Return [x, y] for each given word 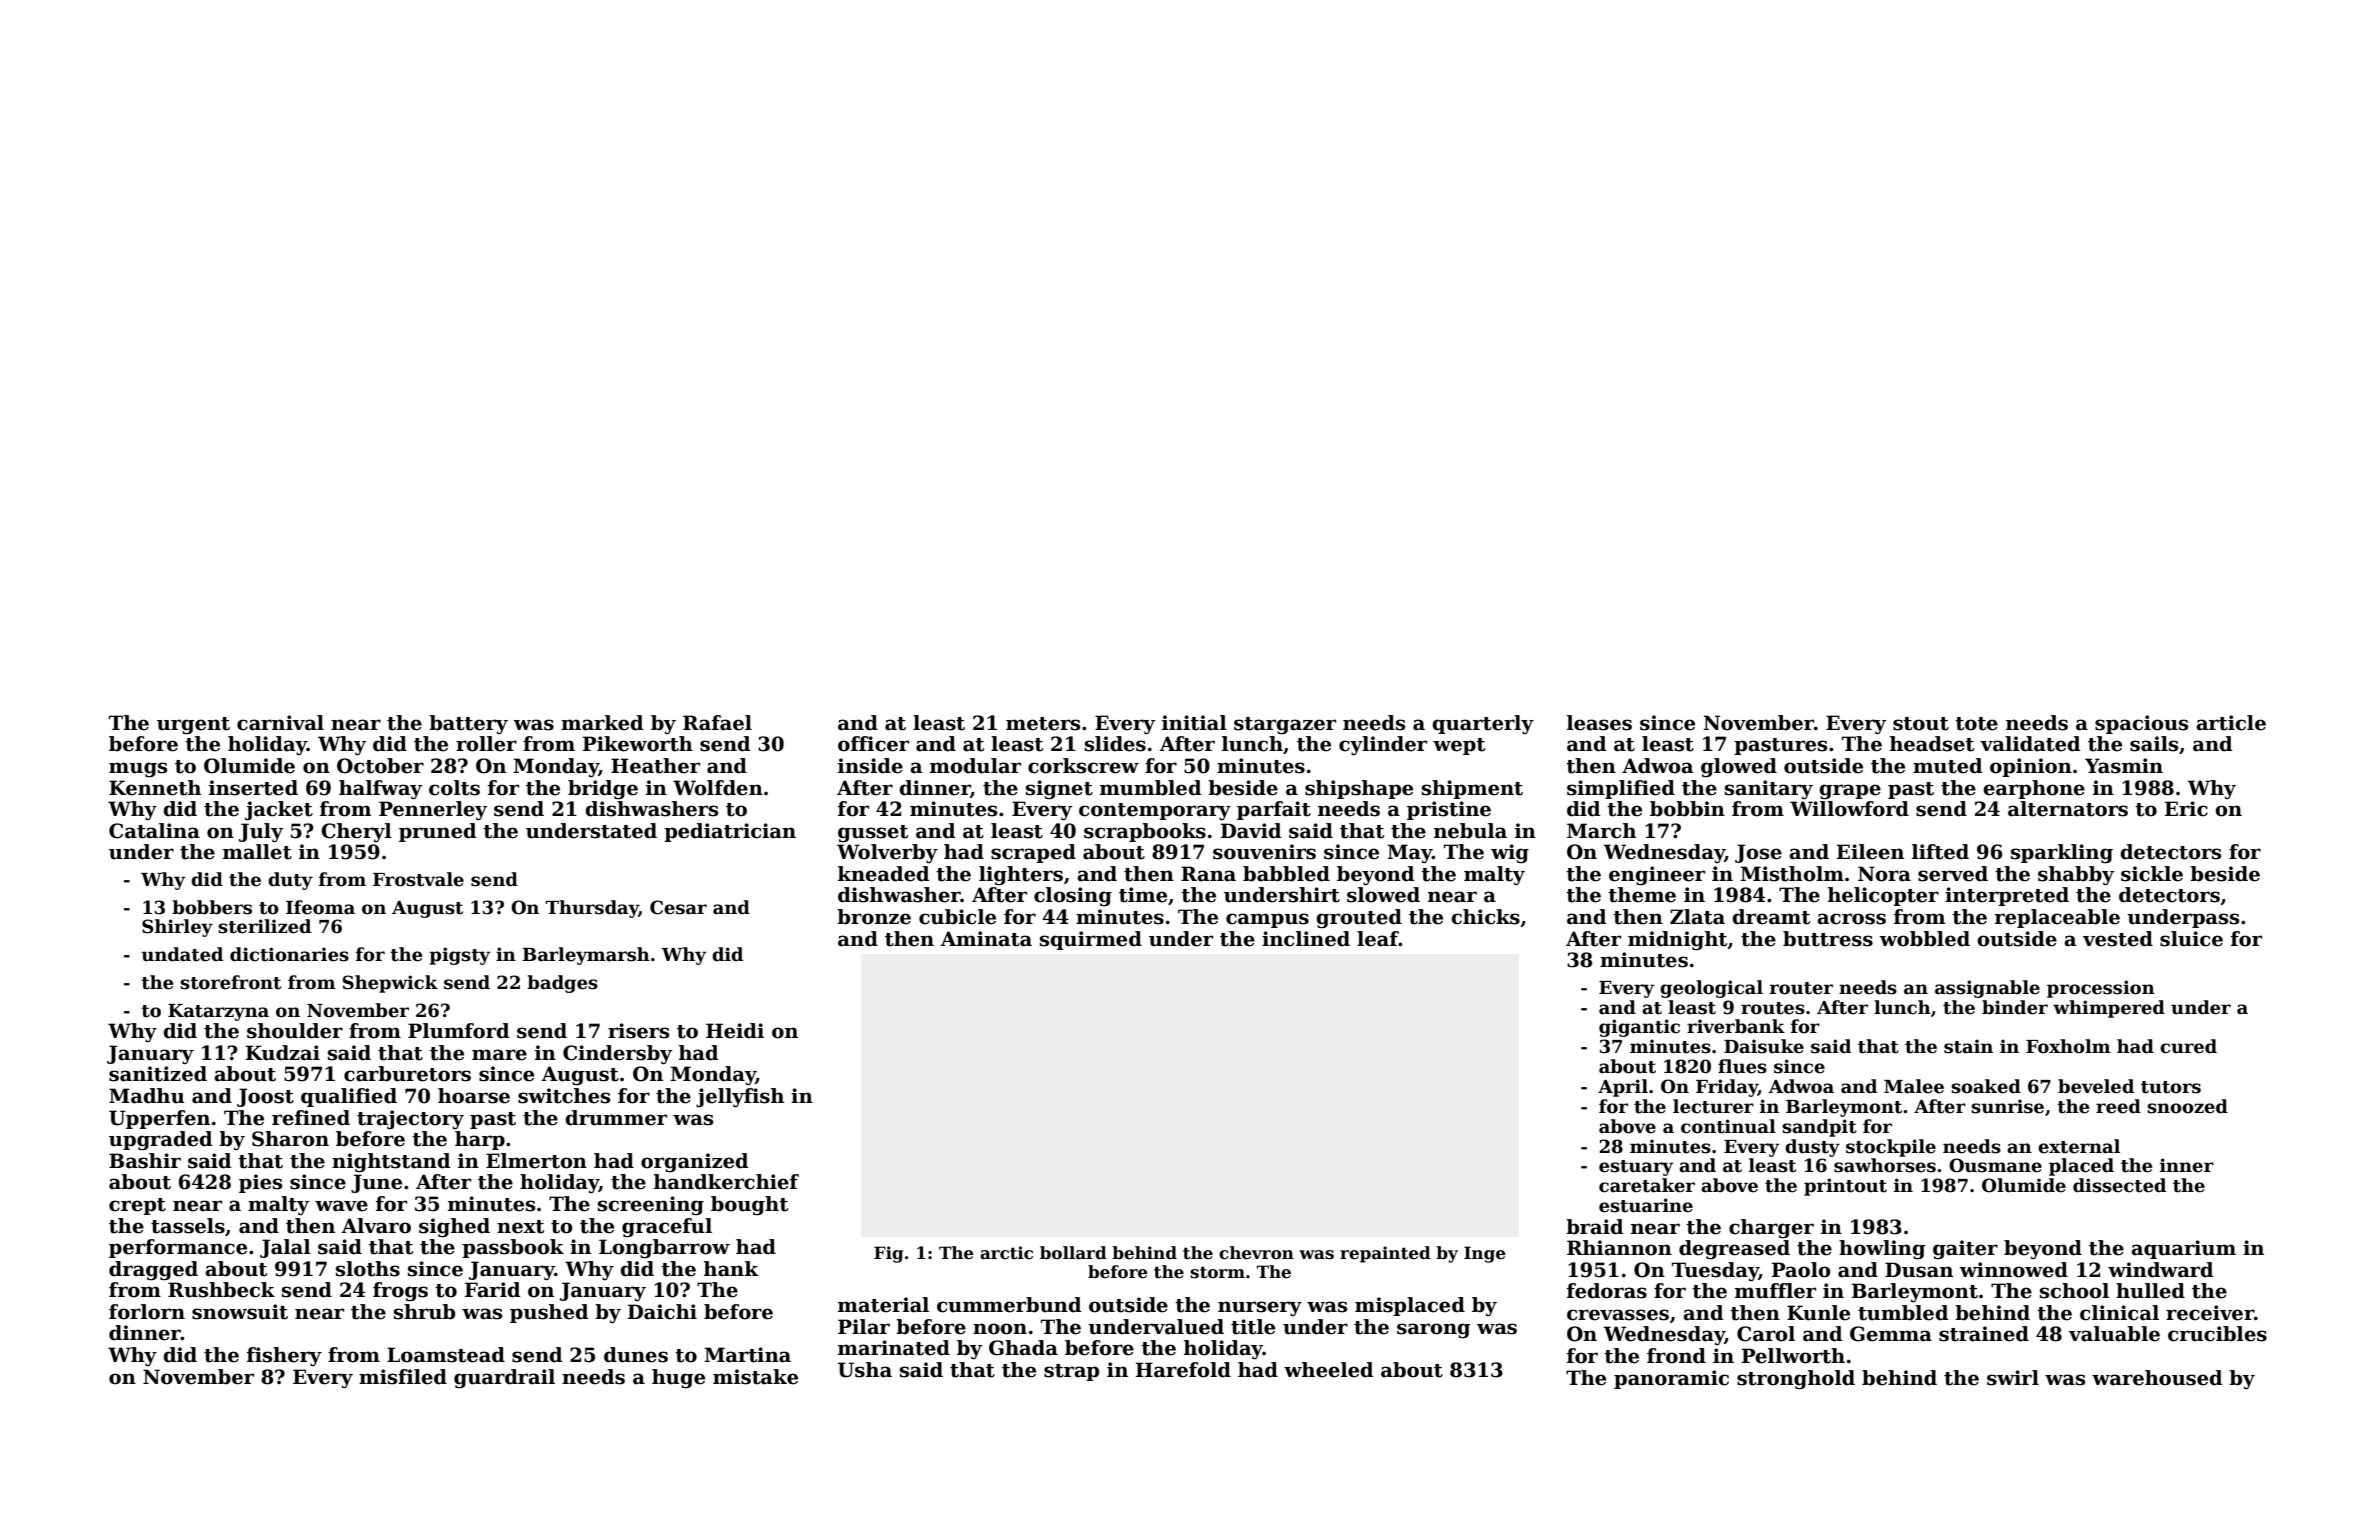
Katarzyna [218, 1012]
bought [749, 1206]
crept [137, 1206]
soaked [1986, 1086]
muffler [1775, 1291]
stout [1921, 724]
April [1623, 1088]
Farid [492, 1290]
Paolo [1801, 1270]
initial [1194, 723]
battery [468, 724]
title [1253, 1327]
